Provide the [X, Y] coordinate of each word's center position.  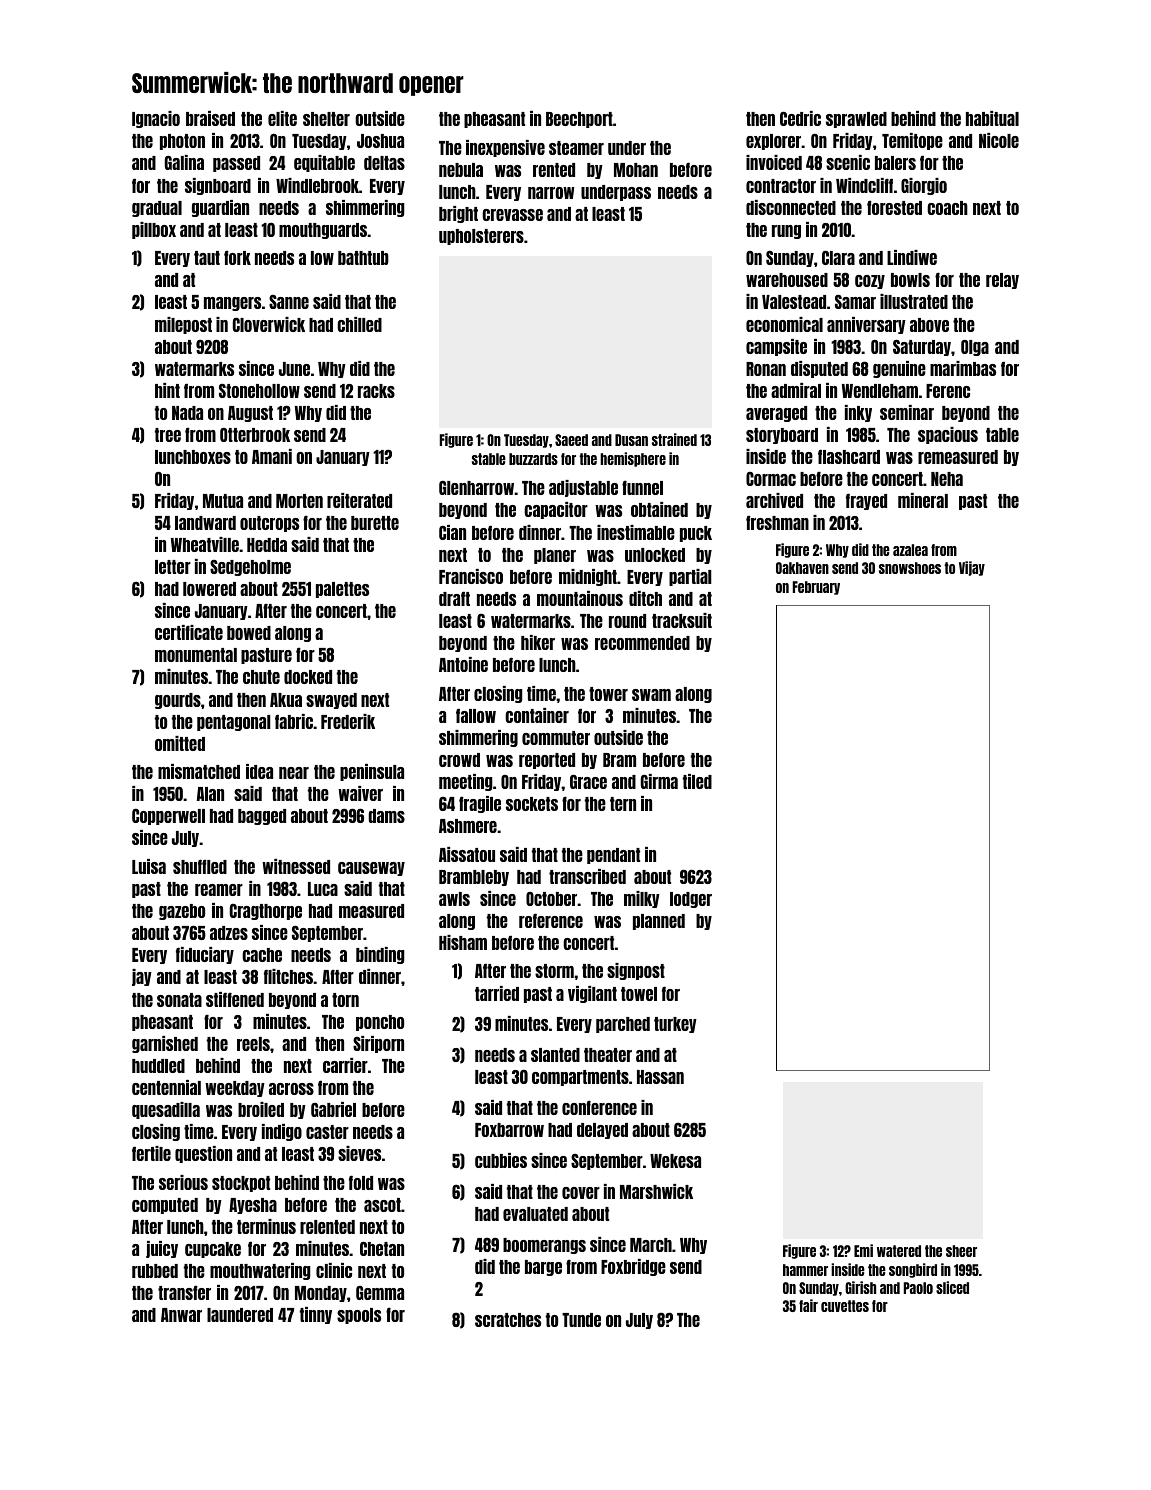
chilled [359, 324]
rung [786, 232]
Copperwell [168, 816]
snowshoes [910, 568]
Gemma [380, 1293]
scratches [508, 1320]
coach [947, 208]
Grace [588, 782]
